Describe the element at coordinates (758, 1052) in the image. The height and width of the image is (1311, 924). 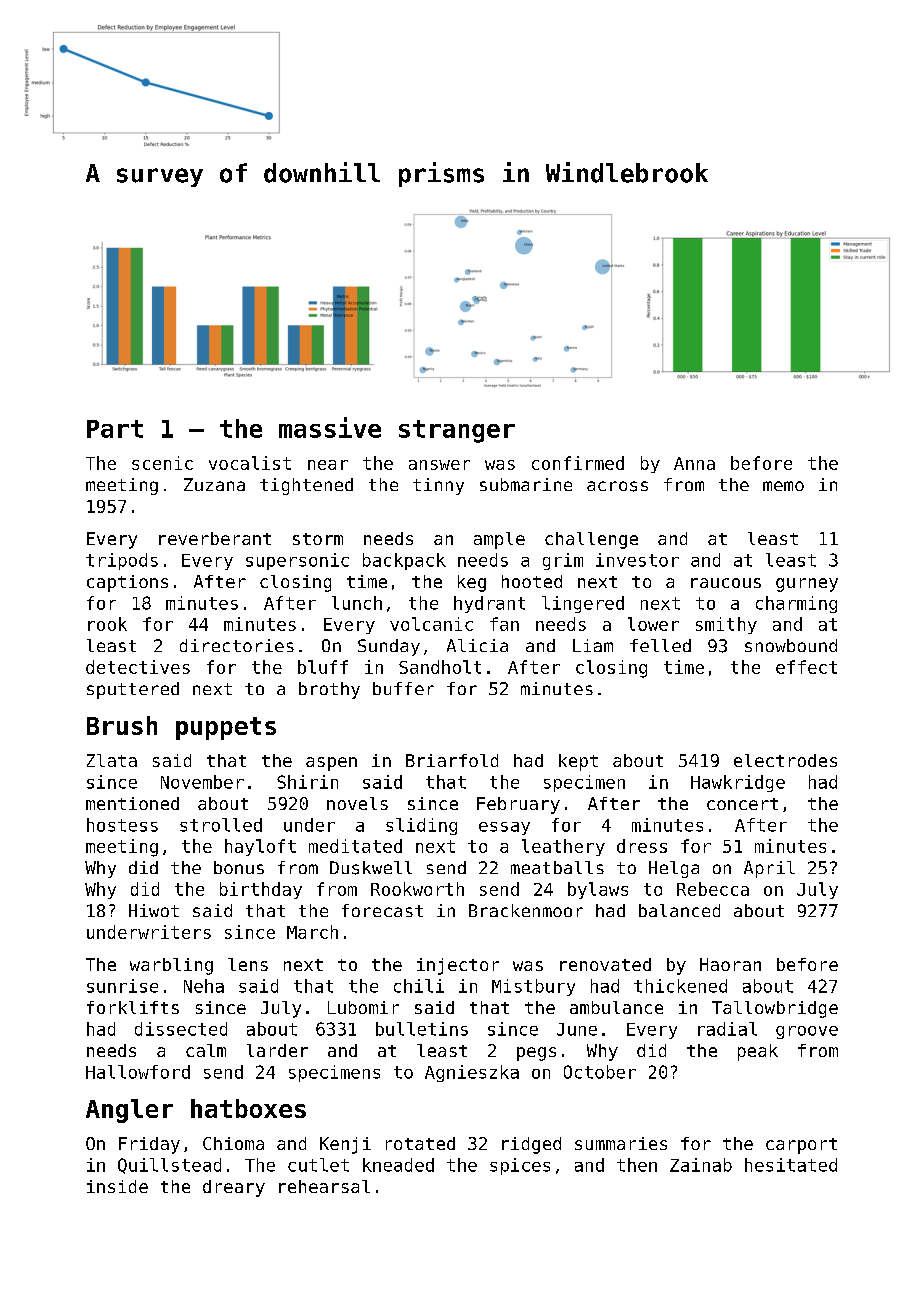
I see `peak` at that location.
